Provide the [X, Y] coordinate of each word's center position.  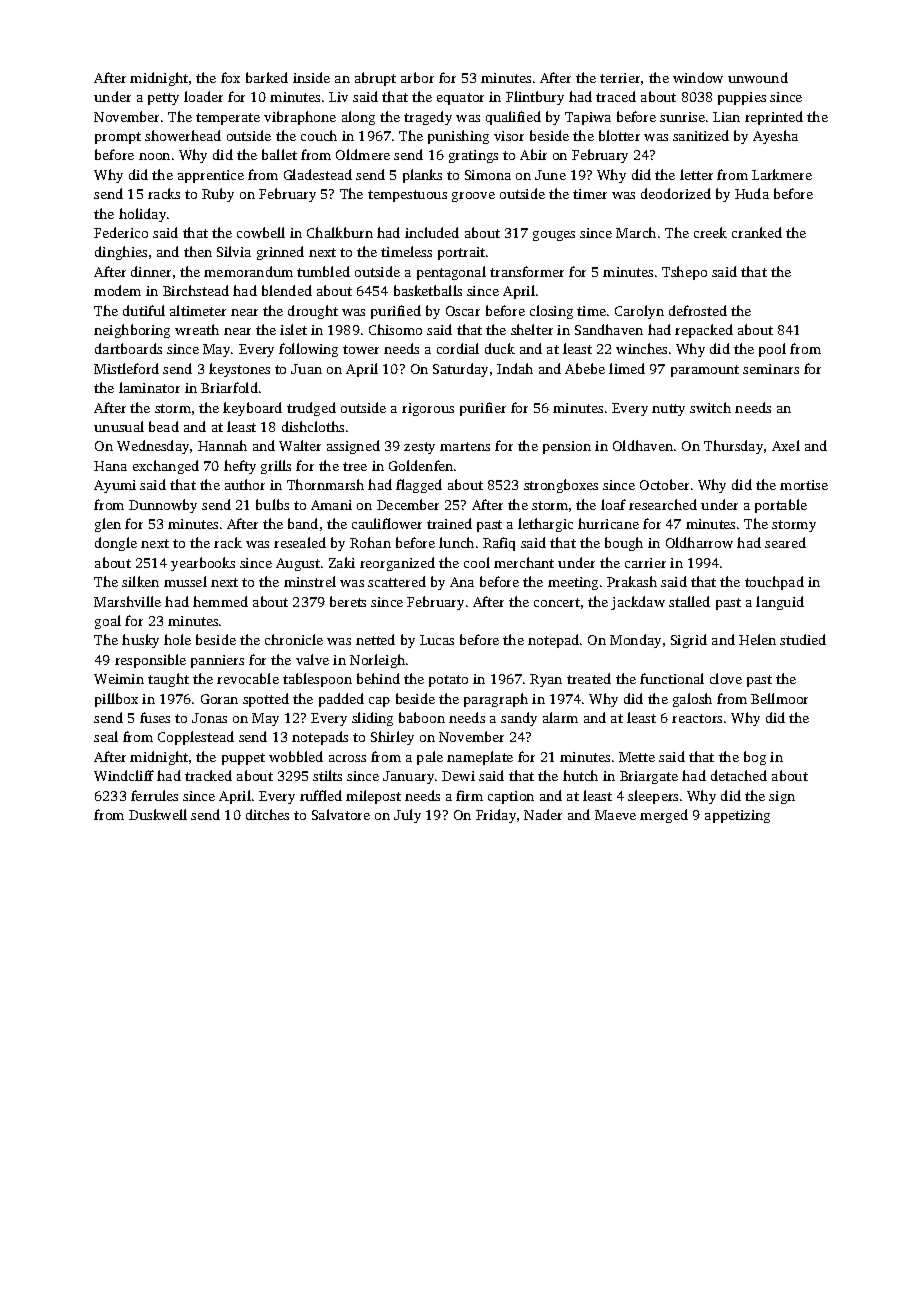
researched [663, 504]
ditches [267, 814]
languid [780, 603]
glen [108, 525]
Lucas [437, 640]
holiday [142, 215]
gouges [554, 236]
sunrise [682, 117]
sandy [519, 719]
